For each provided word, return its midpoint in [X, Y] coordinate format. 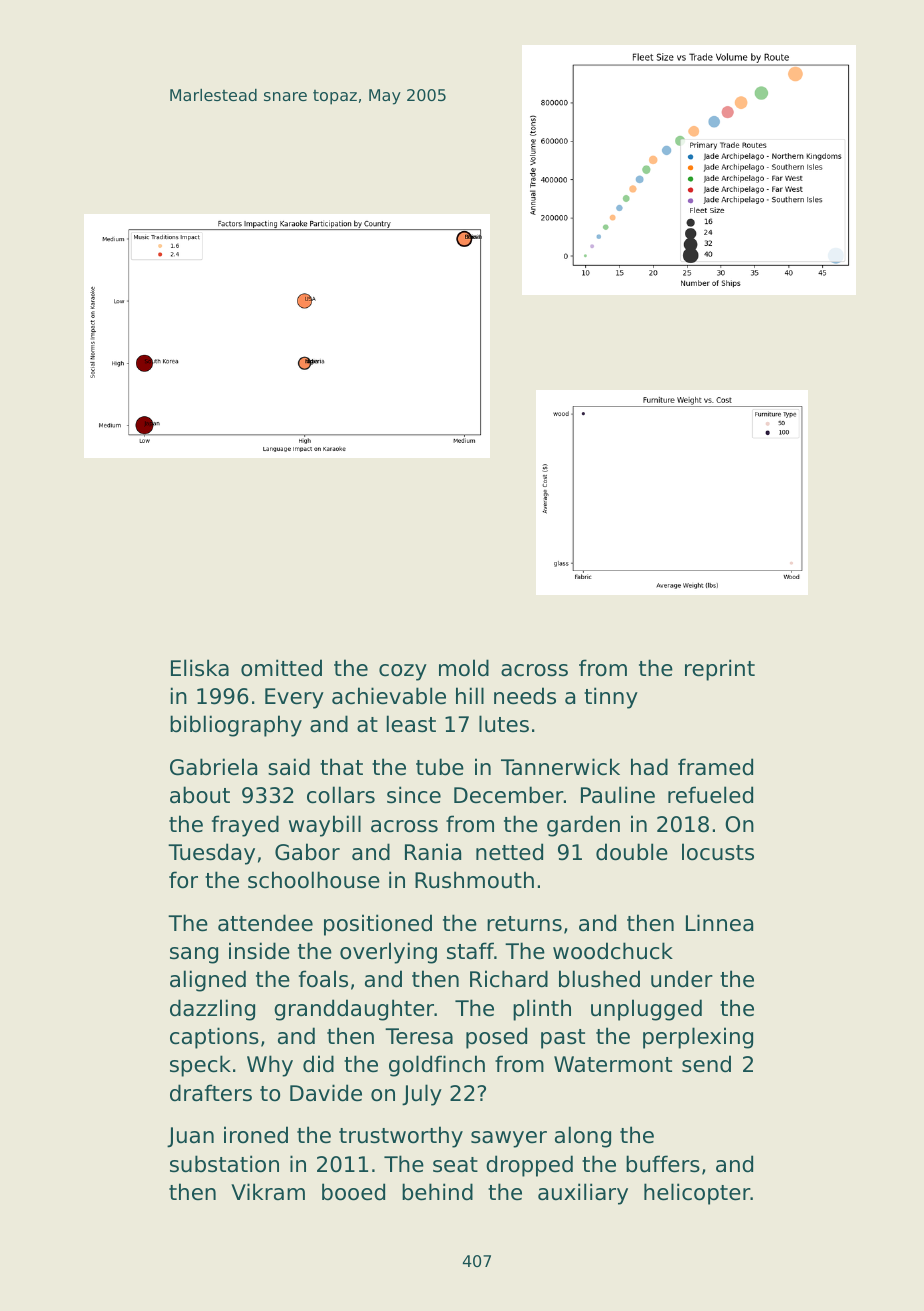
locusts [718, 852]
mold [464, 668]
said [289, 767]
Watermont [613, 1064]
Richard [509, 979]
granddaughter [354, 1010]
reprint [720, 670]
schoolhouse [314, 880]
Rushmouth [474, 880]
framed [715, 767]
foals [323, 979]
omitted [281, 668]
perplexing [698, 1038]
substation [224, 1164]
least [411, 724]
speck [200, 1066]
